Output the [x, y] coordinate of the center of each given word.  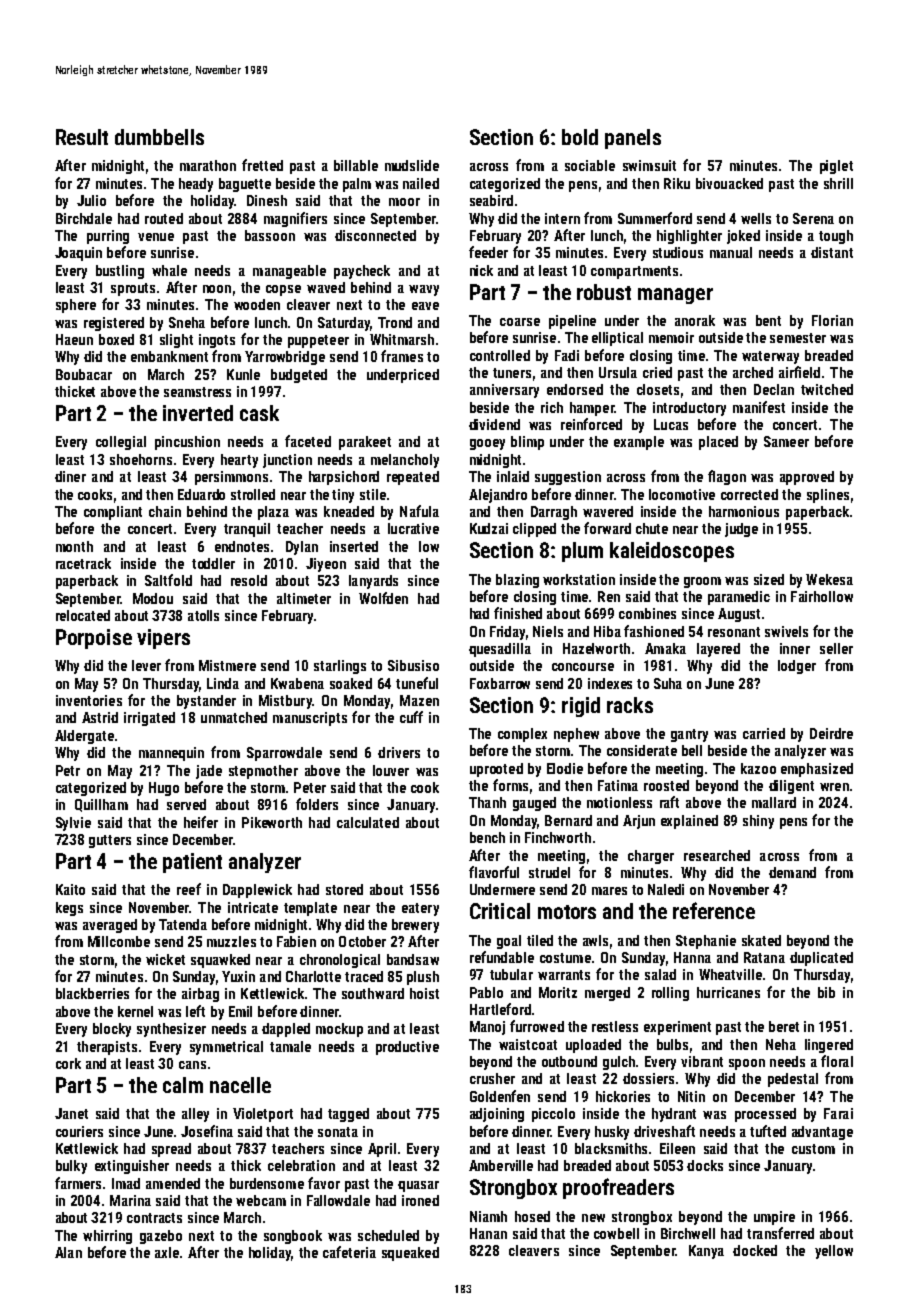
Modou [153, 598]
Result [82, 137]
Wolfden [383, 598]
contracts [154, 1218]
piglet [836, 167]
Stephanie [706, 942]
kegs [69, 909]
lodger [797, 667]
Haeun [74, 339]
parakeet [365, 443]
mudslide [412, 165]
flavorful [494, 872]
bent [768, 320]
